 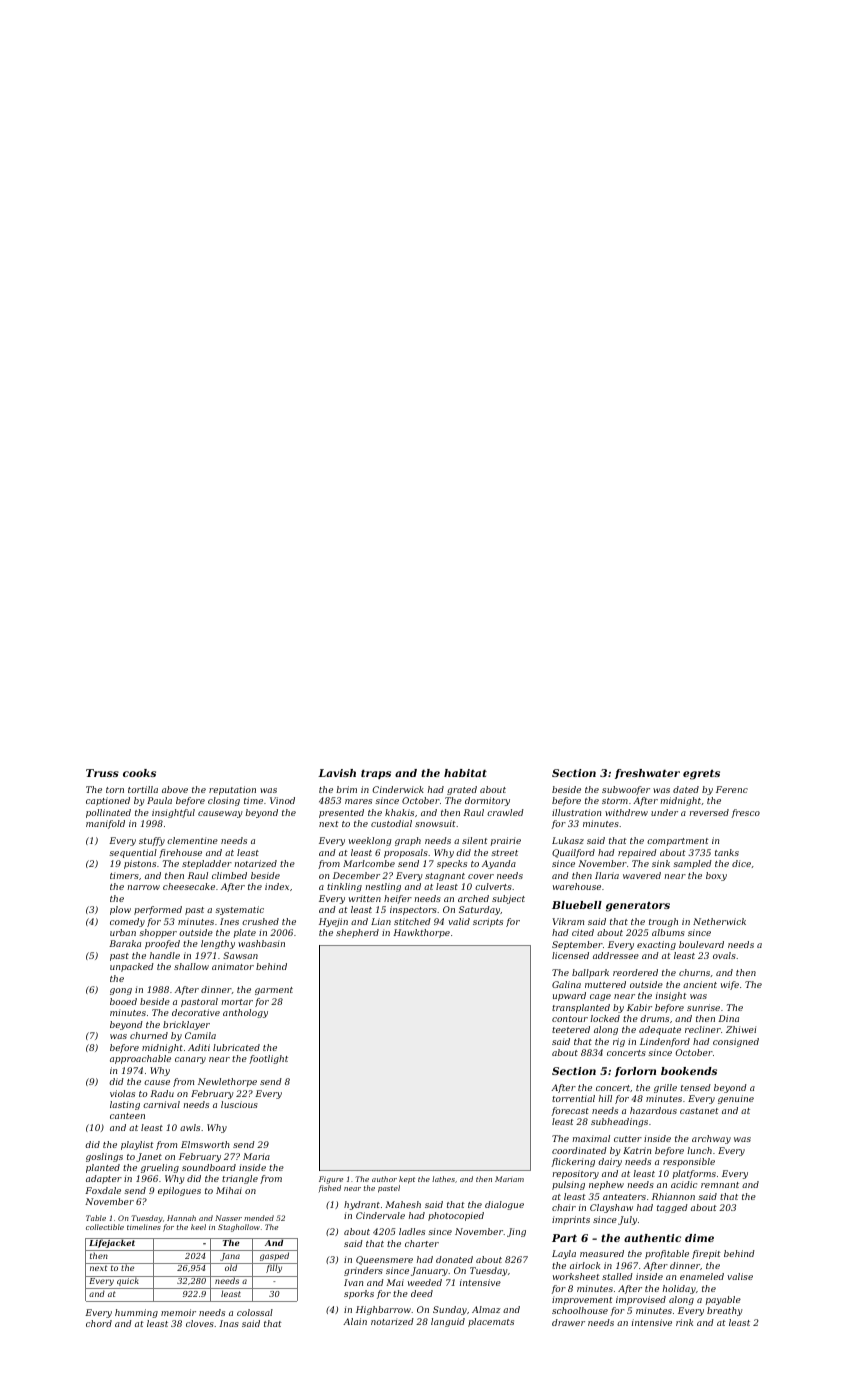 I want to click on chord, so click(x=99, y=1323).
